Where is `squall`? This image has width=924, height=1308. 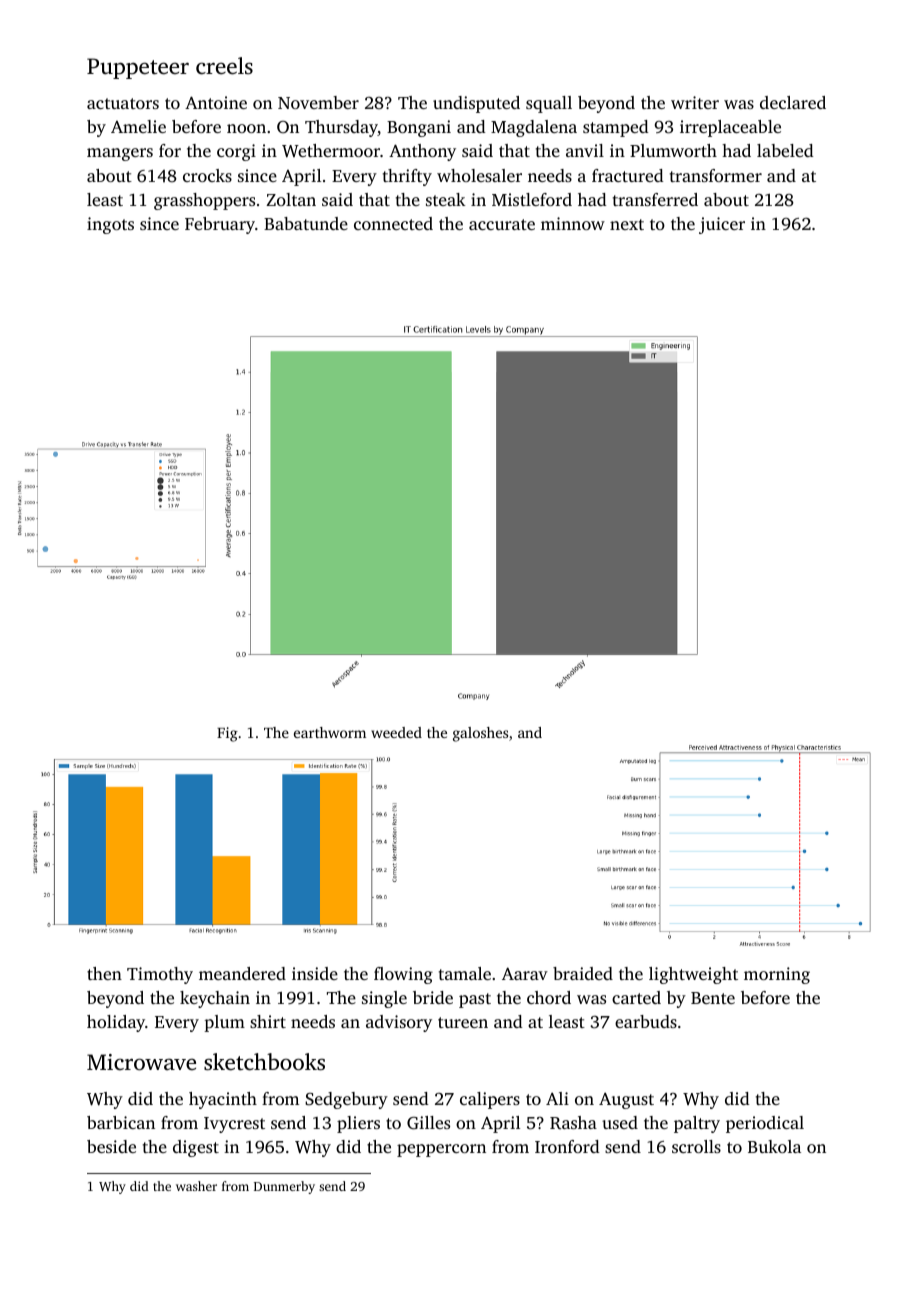
squall is located at coordinates (549, 104).
